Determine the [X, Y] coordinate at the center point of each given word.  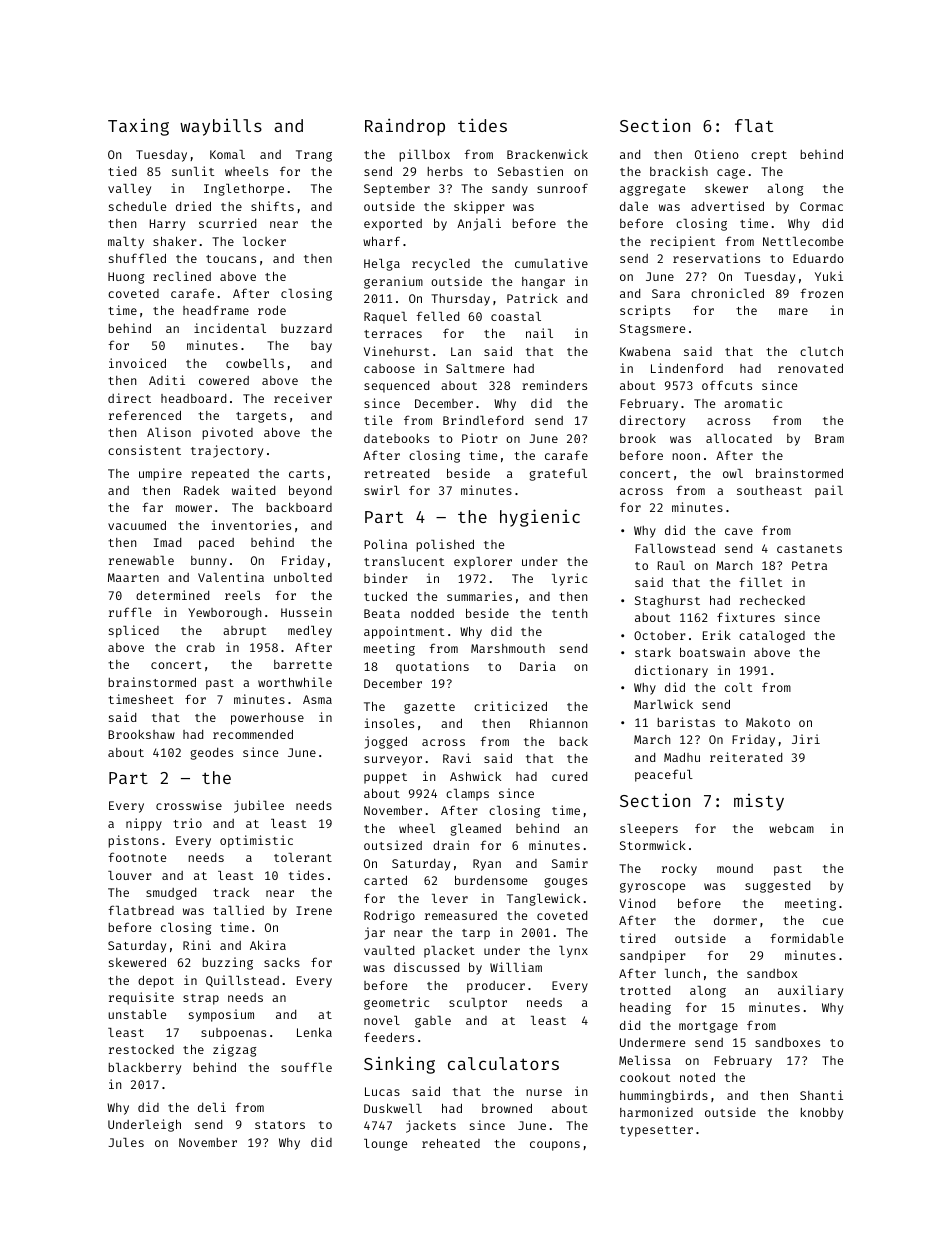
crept [769, 156]
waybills [221, 127]
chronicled [727, 293]
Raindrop [405, 127]
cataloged [772, 637]
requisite [141, 998]
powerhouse [267, 719]
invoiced [137, 363]
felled [437, 316]
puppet [385, 778]
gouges [566, 883]
